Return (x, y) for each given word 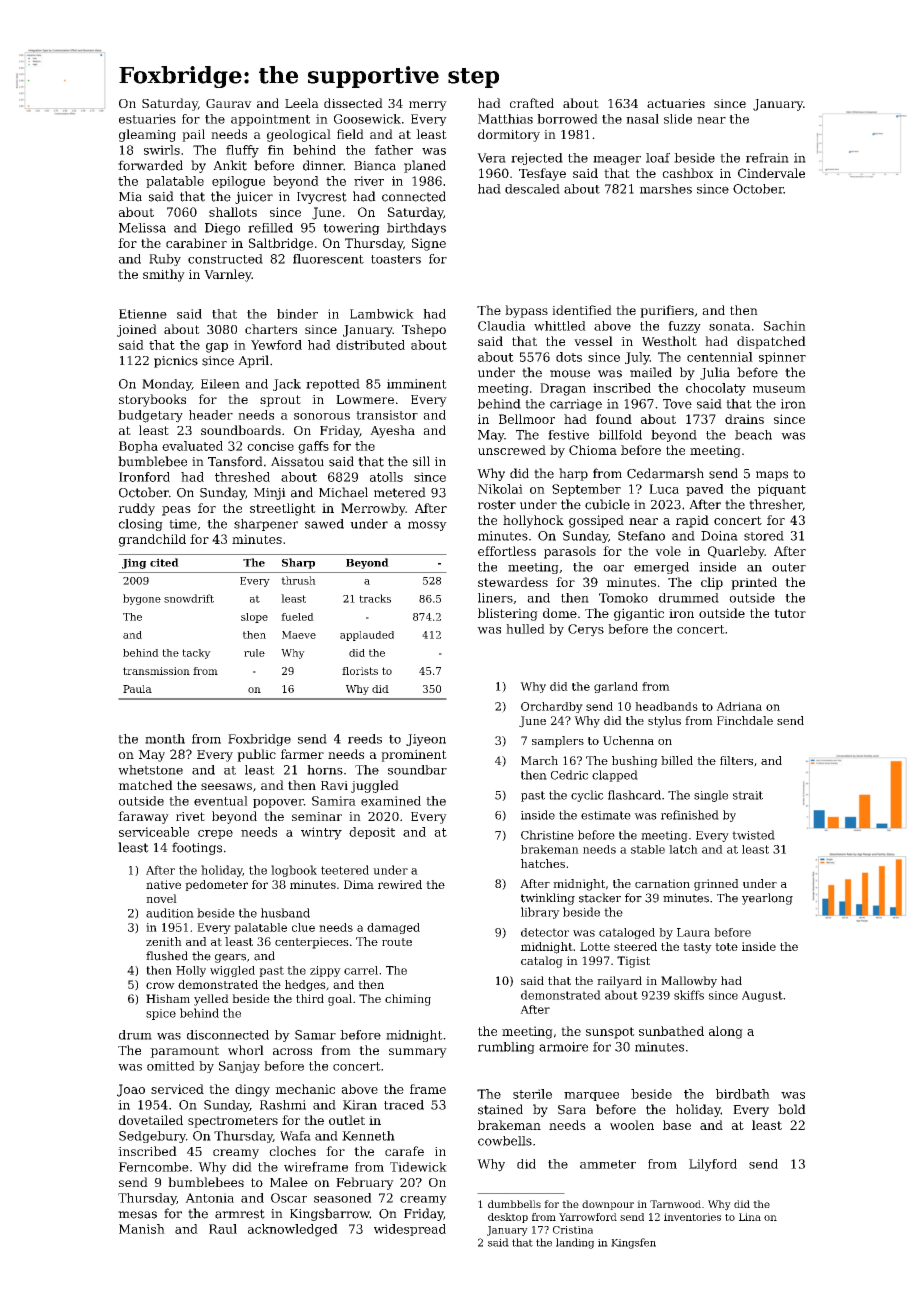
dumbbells (514, 1204)
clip (712, 583)
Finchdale (745, 720)
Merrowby (373, 509)
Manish (142, 1229)
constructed (225, 259)
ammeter (608, 1164)
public (256, 755)
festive (568, 435)
